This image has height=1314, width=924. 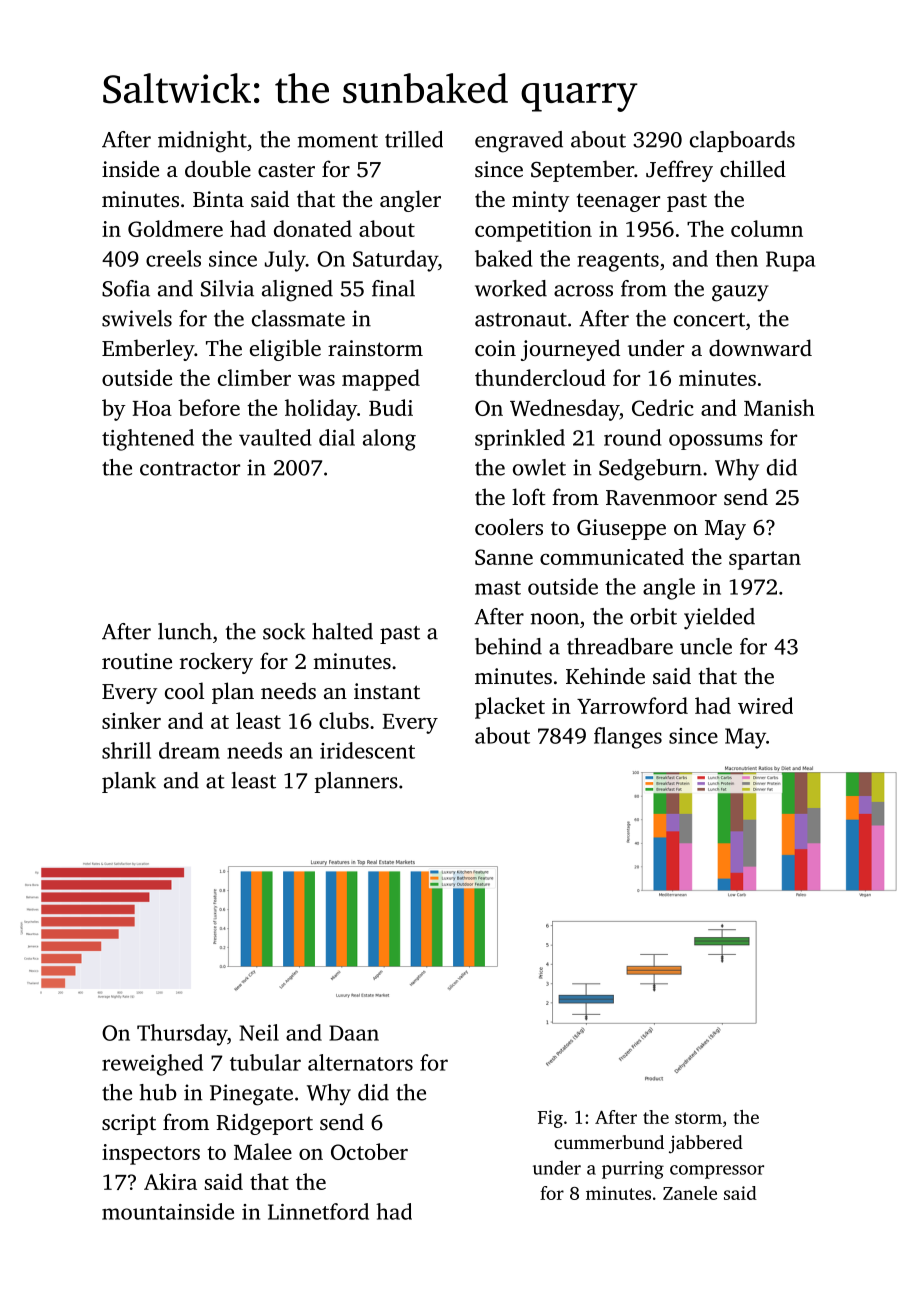 I want to click on spartan, so click(x=765, y=560).
